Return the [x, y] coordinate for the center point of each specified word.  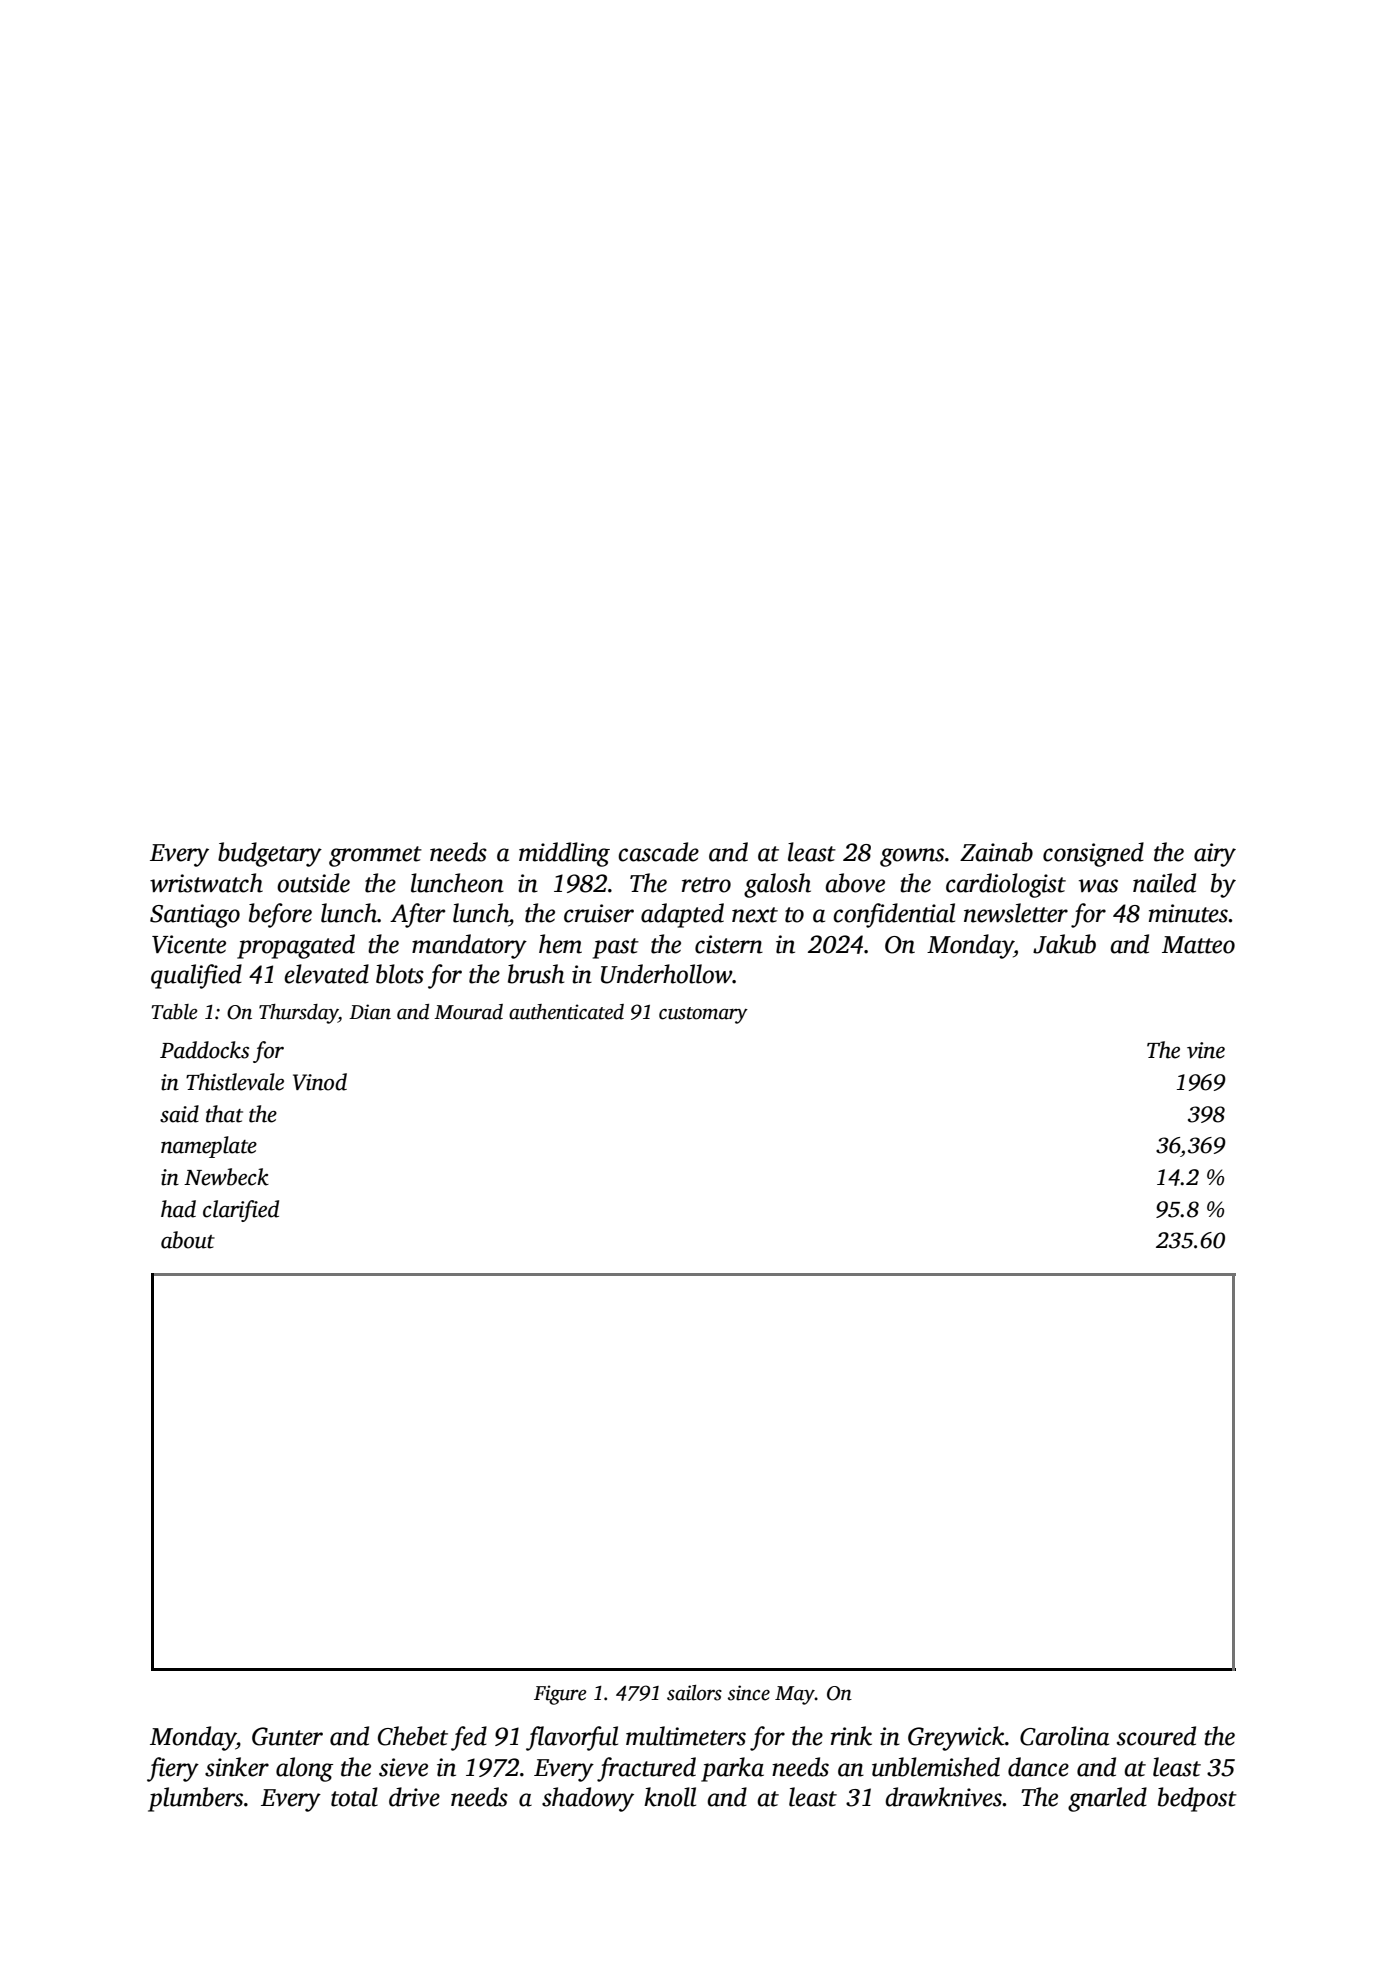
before [280, 915]
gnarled [1107, 1799]
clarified [241, 1211]
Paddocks [204, 1050]
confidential [894, 915]
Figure [560, 1695]
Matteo [1198, 945]
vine [1206, 1050]
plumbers [195, 1799]
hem [560, 944]
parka [732, 1769]
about [188, 1240]
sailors [694, 1693]
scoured [1156, 1736]
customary [703, 1015]
